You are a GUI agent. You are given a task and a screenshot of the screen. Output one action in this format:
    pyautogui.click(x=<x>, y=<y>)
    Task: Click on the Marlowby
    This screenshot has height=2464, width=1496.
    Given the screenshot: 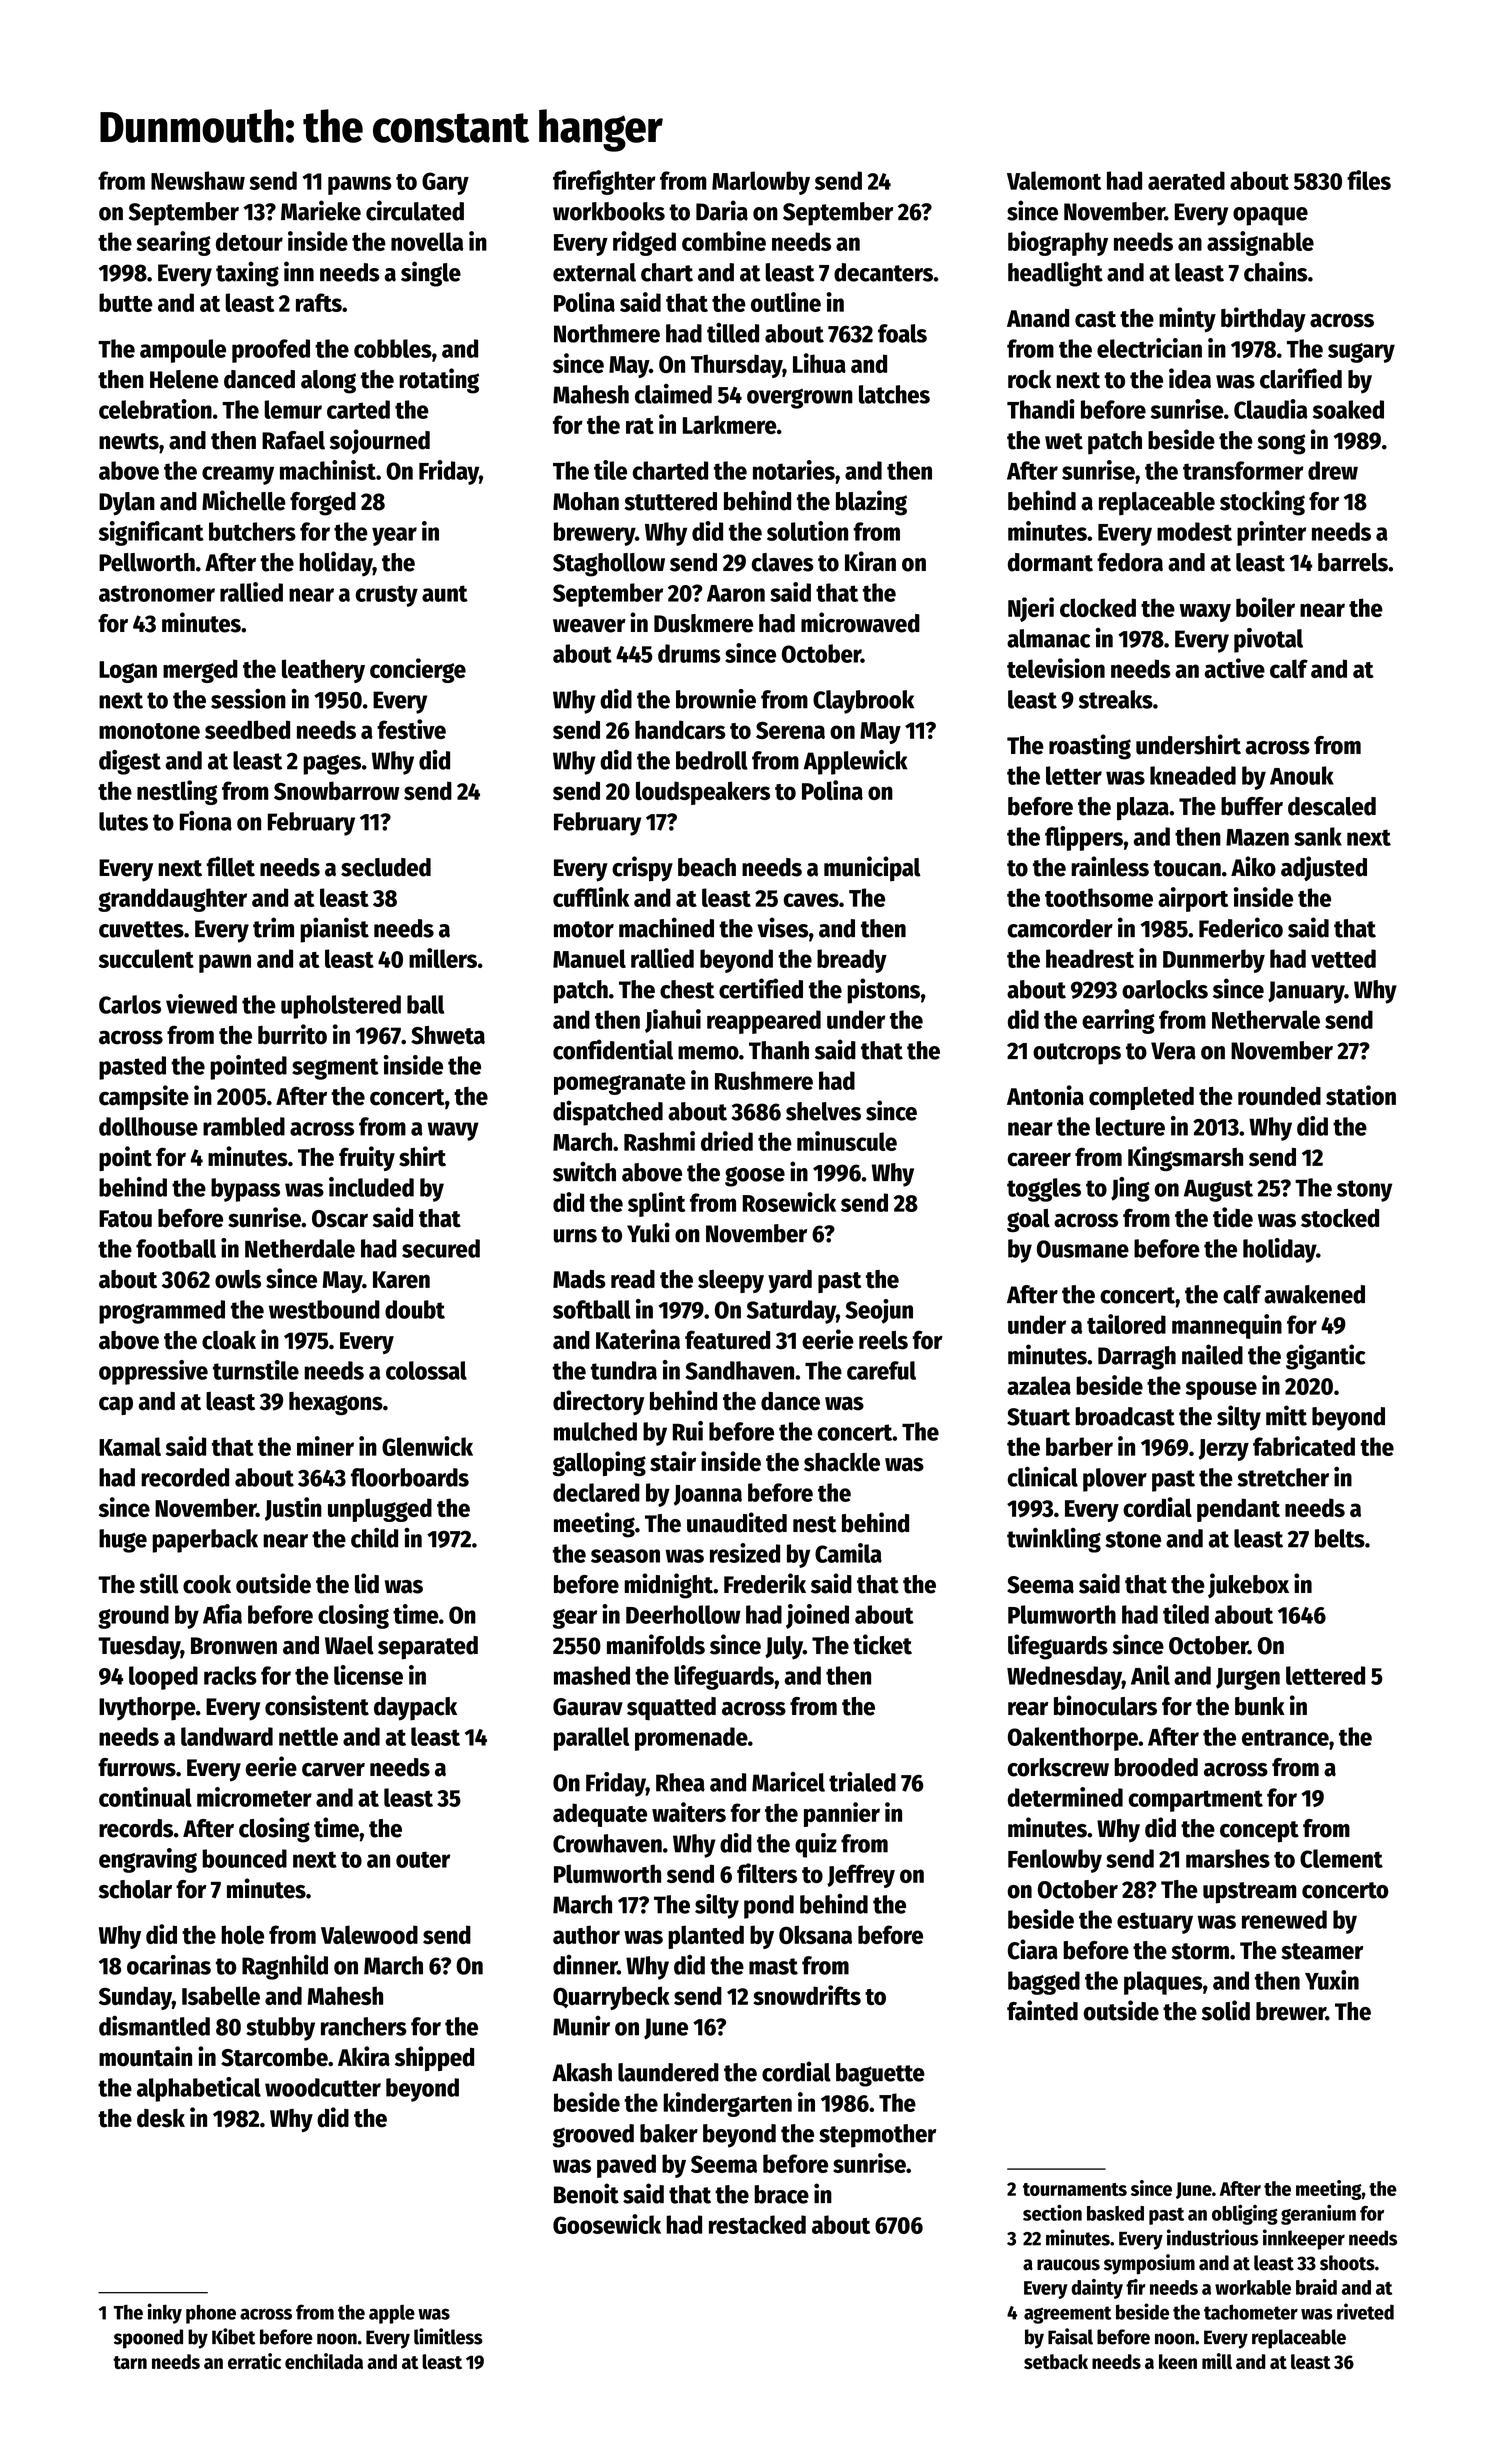 What is the action you would take?
    pyautogui.click(x=761, y=183)
